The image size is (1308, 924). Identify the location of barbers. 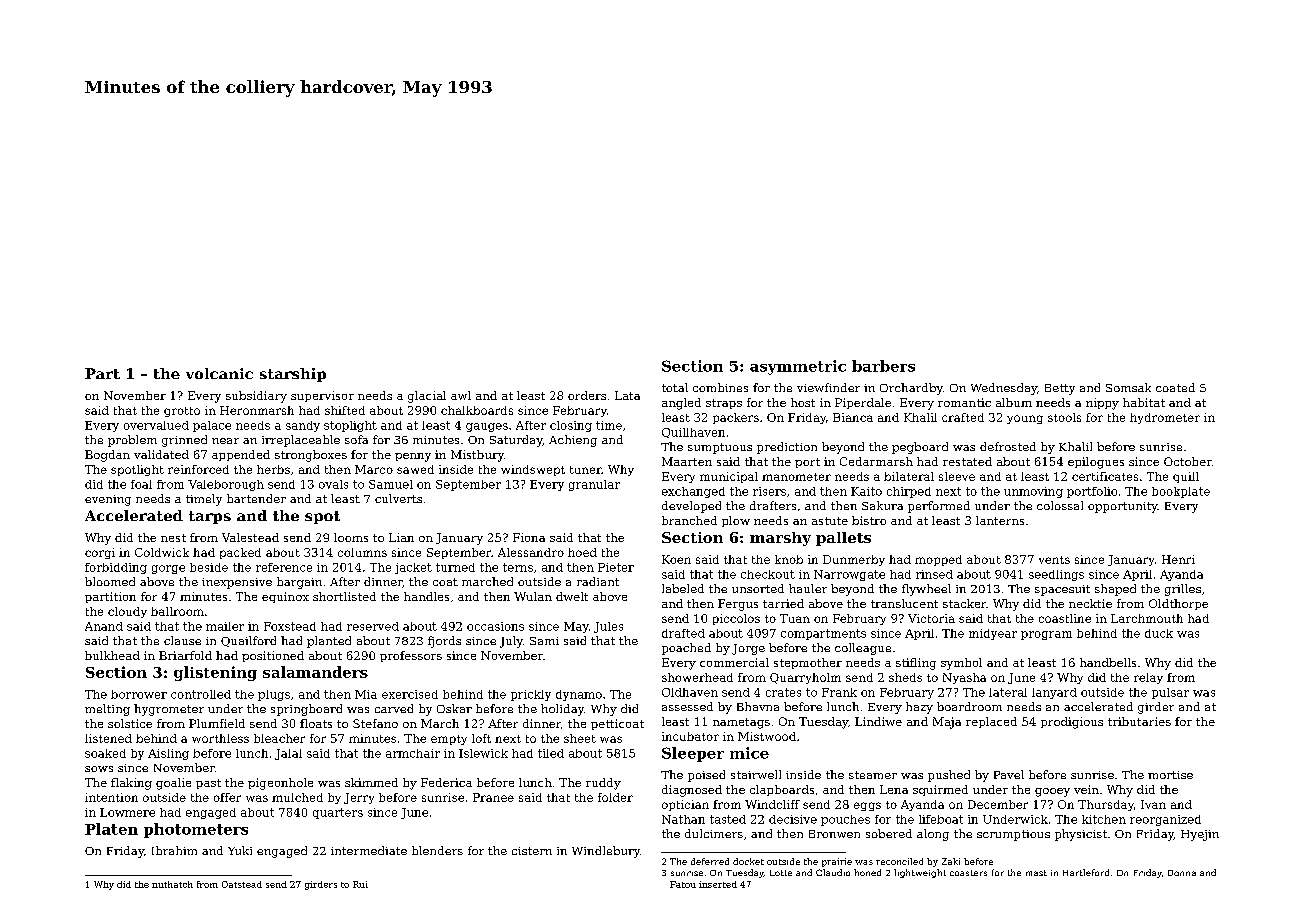
(883, 366).
